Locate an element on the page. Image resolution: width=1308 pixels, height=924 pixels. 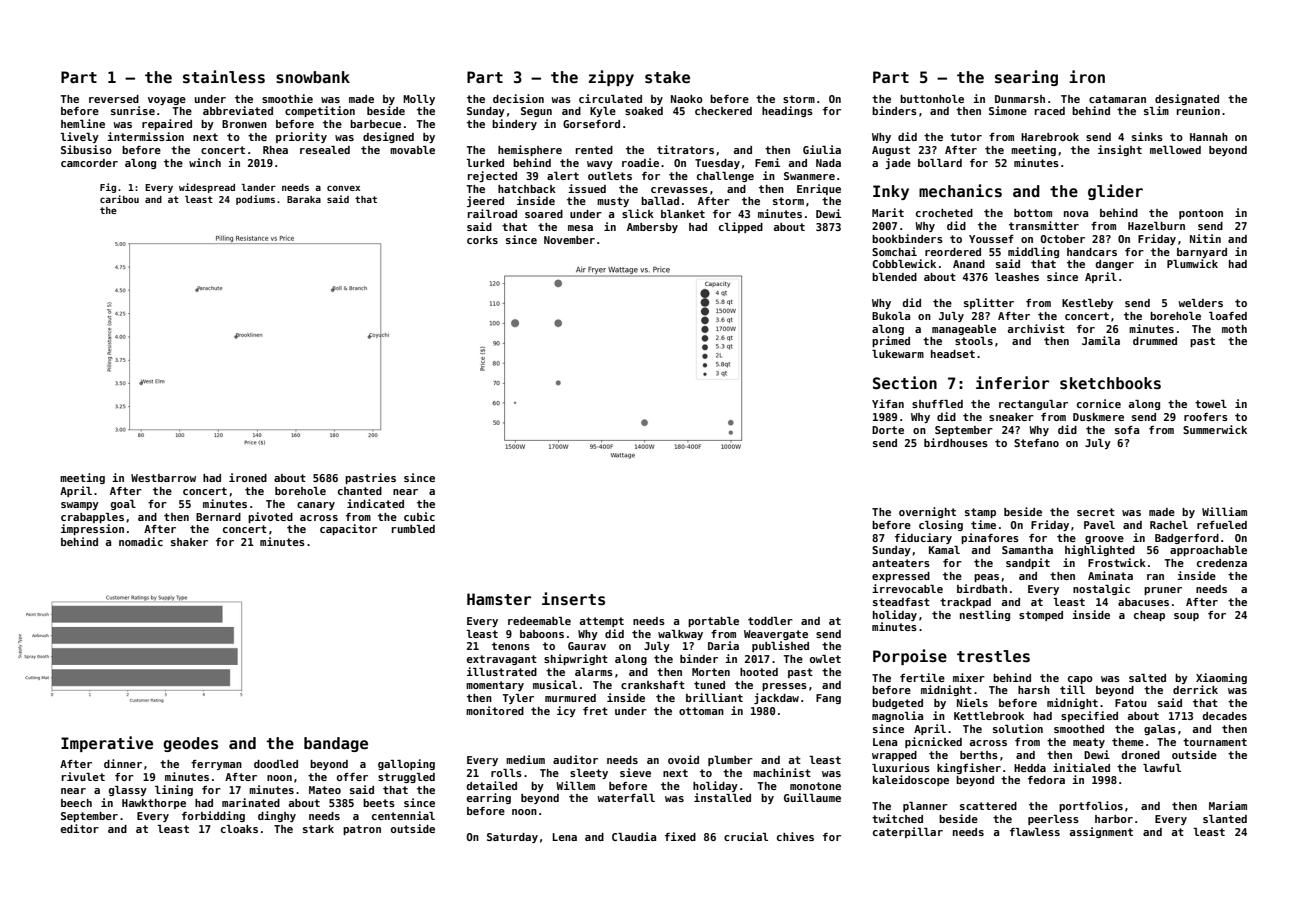
Dorte is located at coordinates (888, 430).
